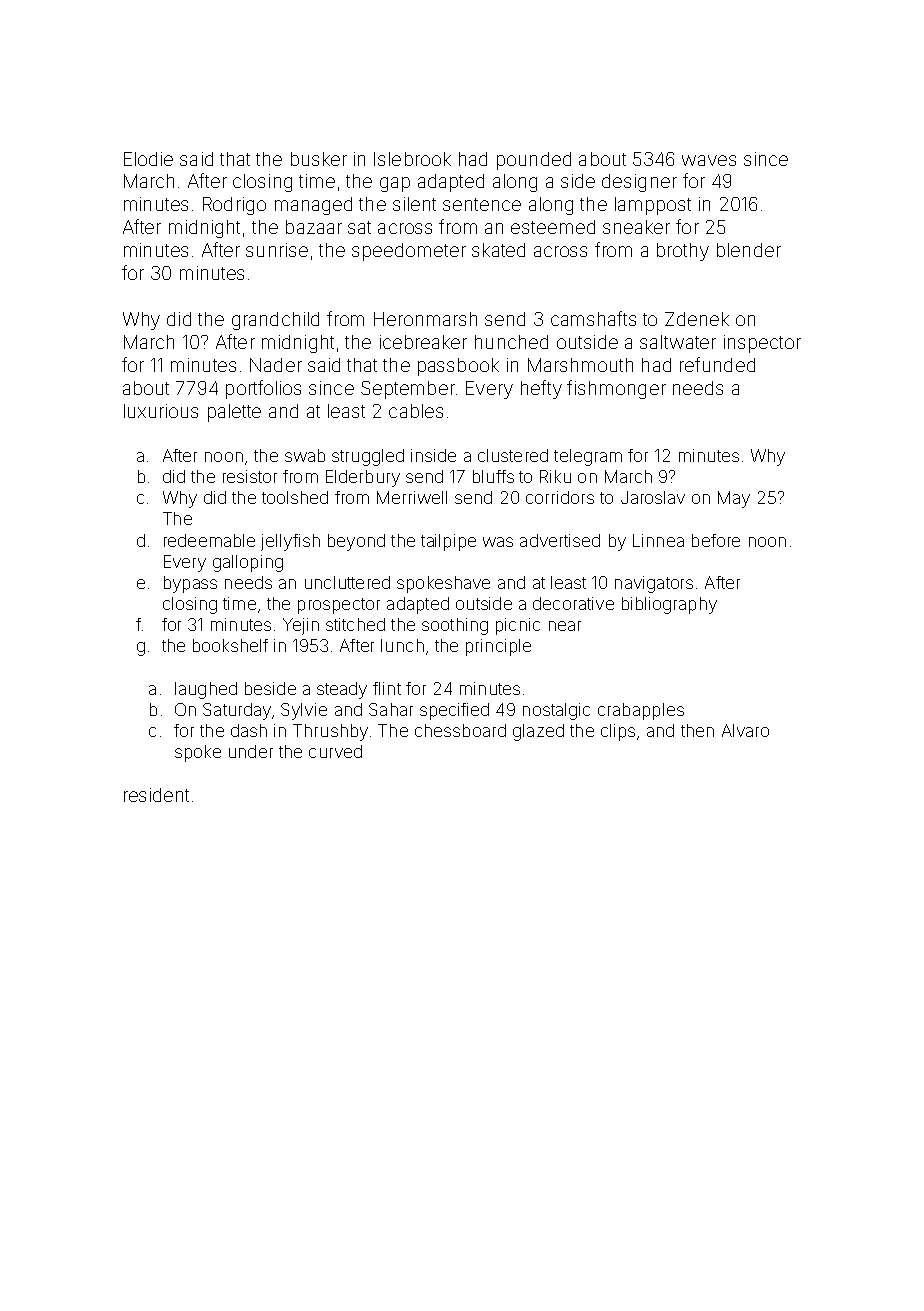 This document has width=924, height=1311. What do you see at coordinates (251, 751) in the document?
I see `under` at bounding box center [251, 751].
